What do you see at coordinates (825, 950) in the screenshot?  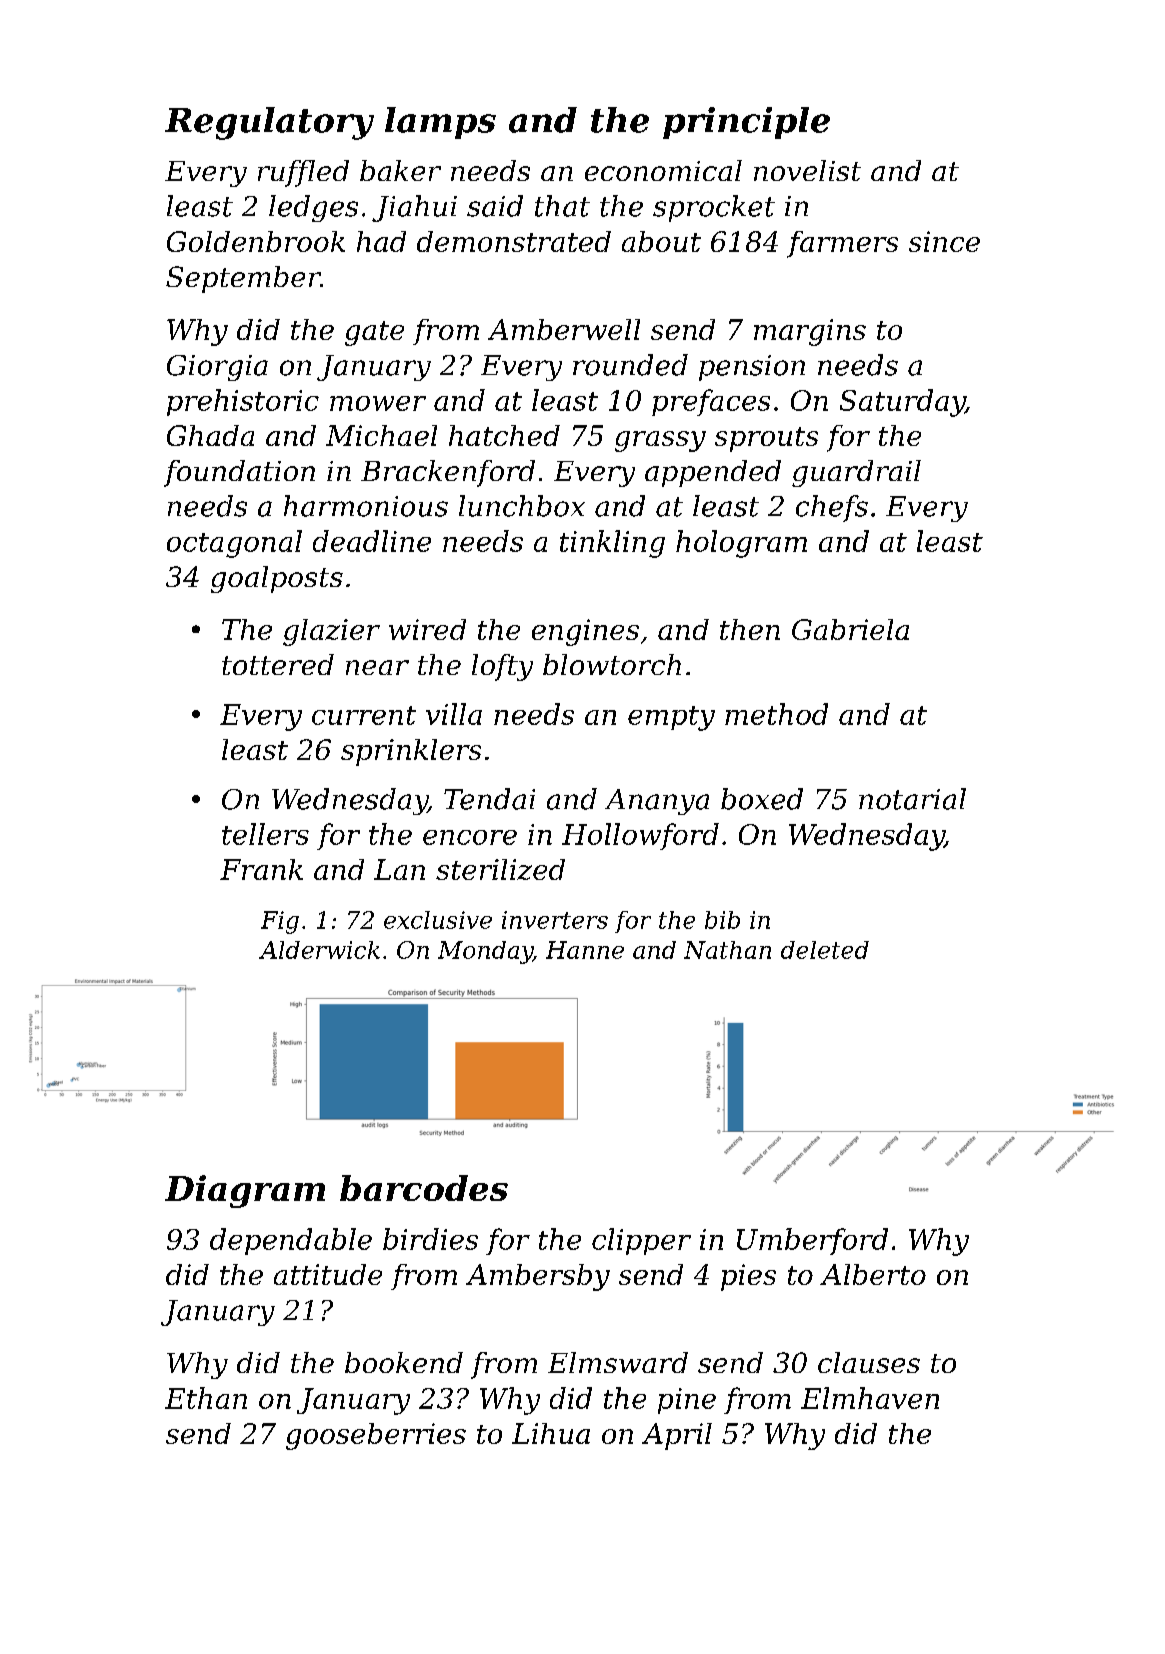 I see `deleted` at bounding box center [825, 950].
